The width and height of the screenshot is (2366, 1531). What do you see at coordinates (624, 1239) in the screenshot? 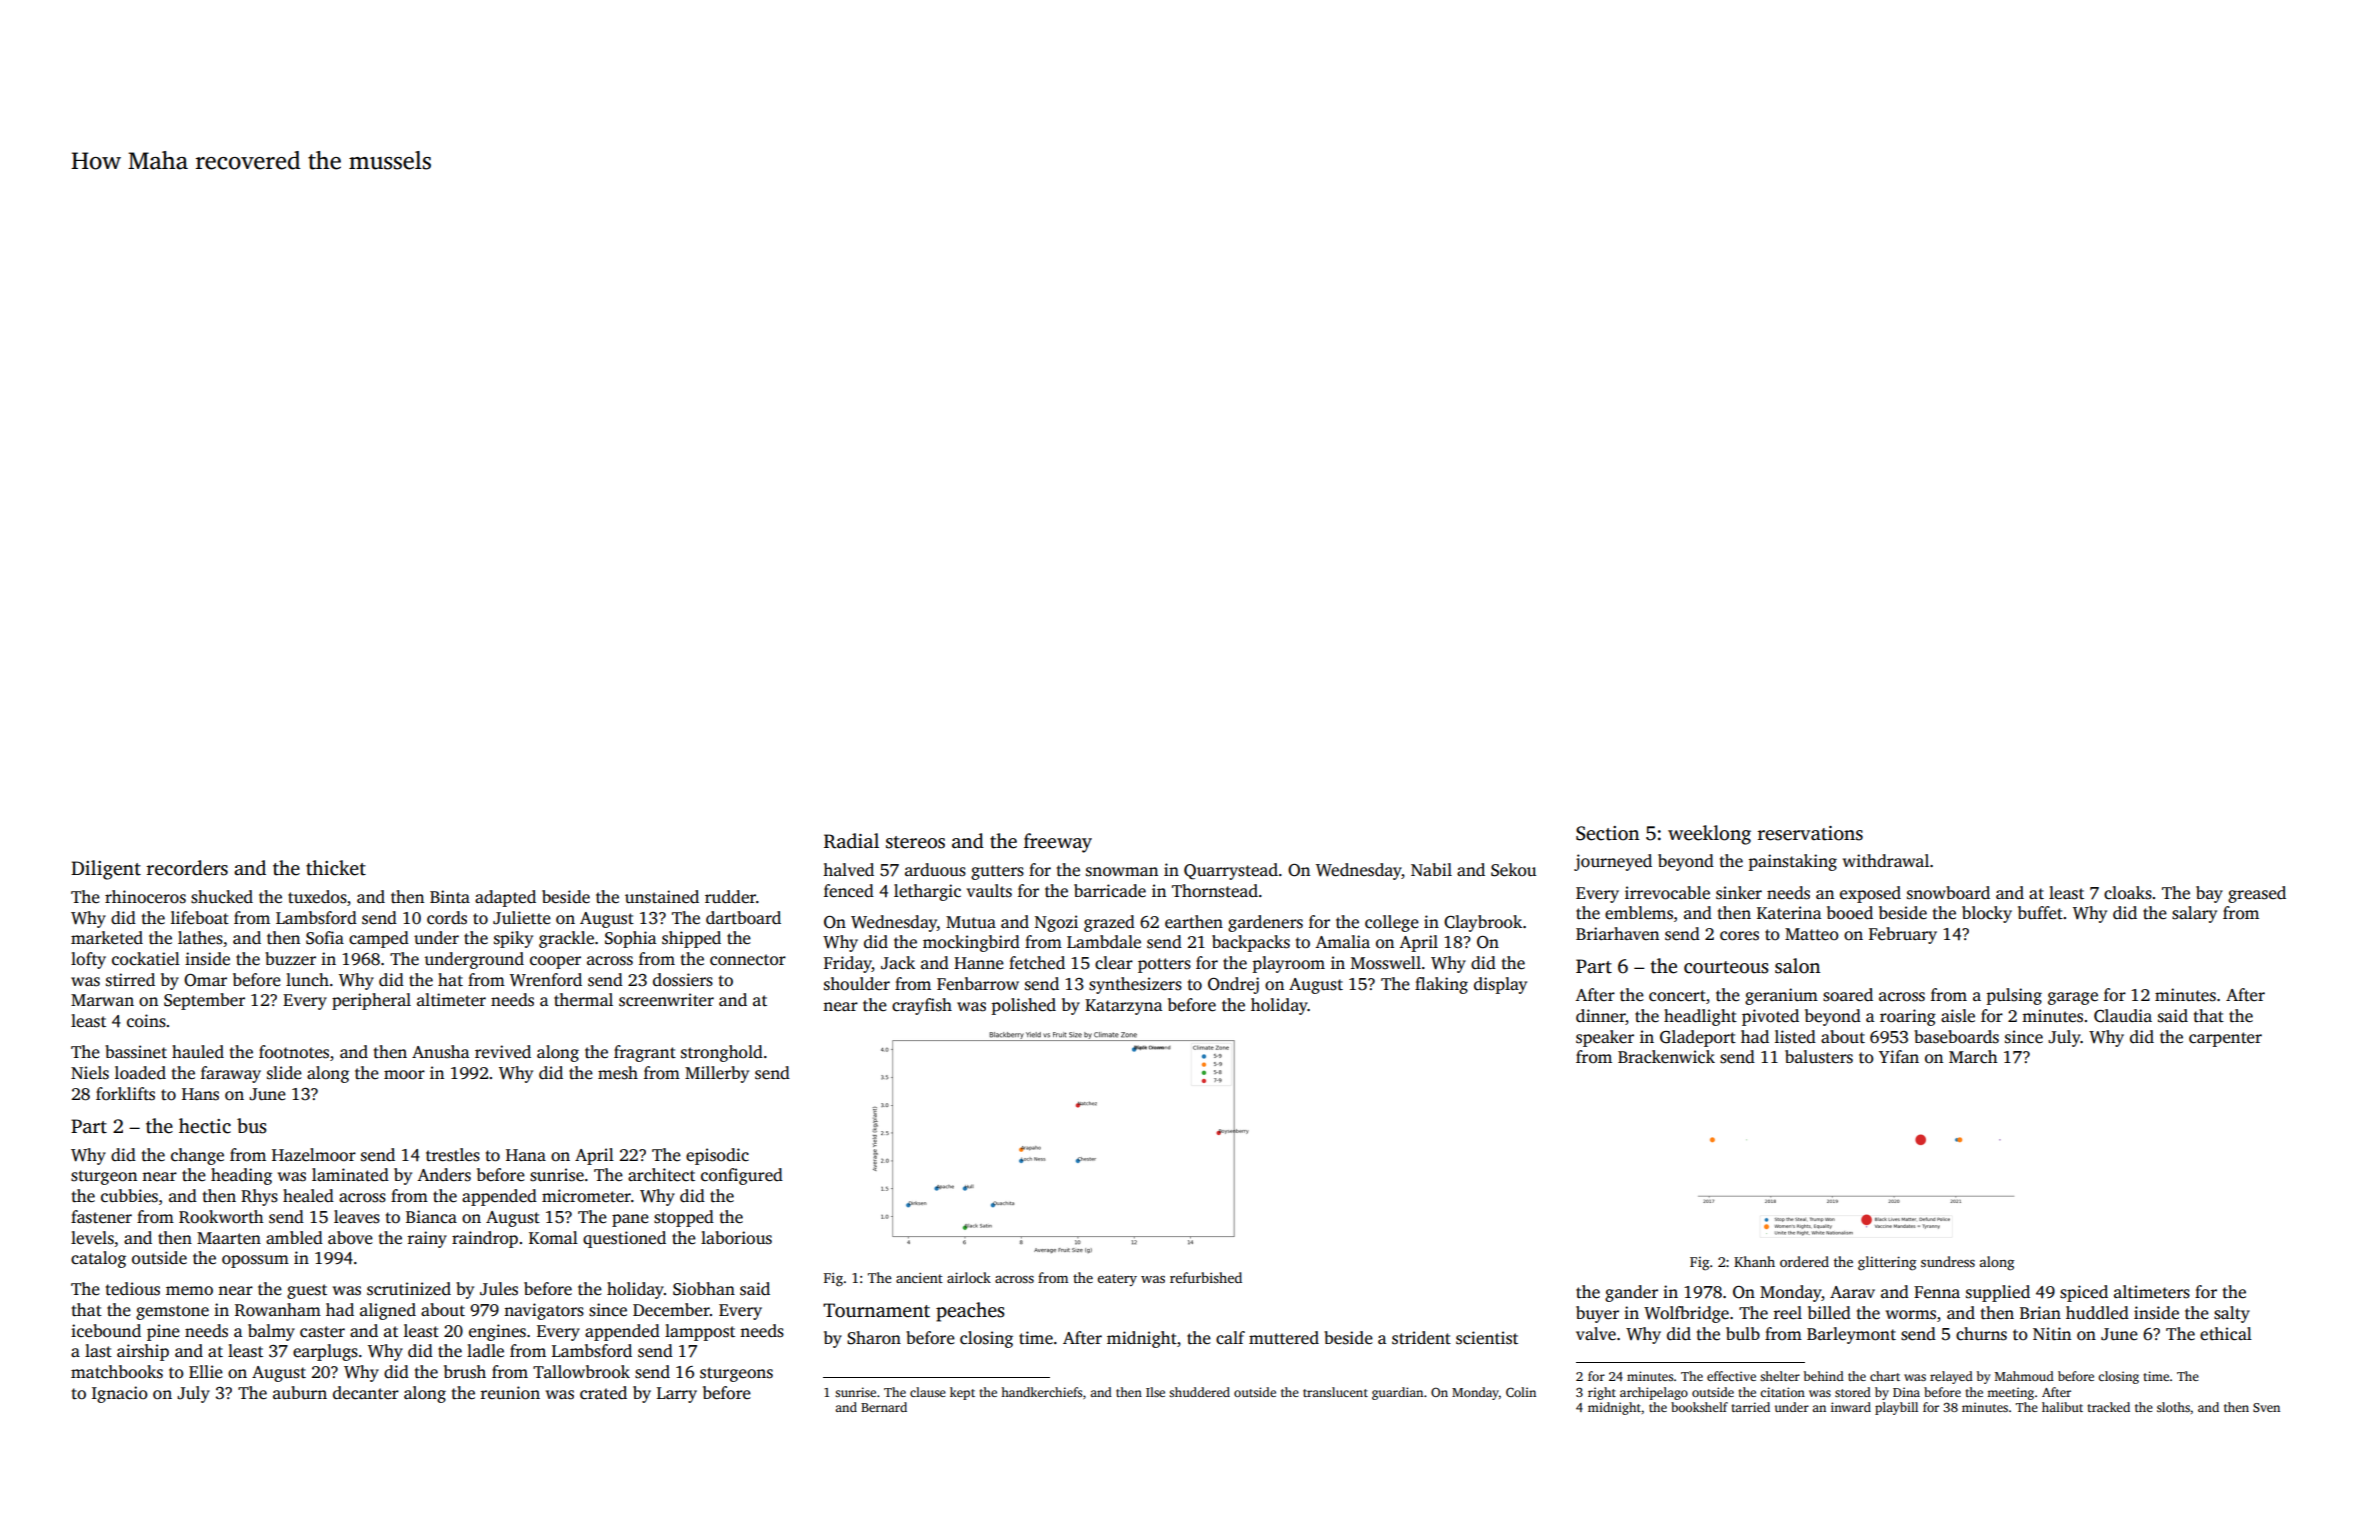
I see `questioned` at bounding box center [624, 1239].
